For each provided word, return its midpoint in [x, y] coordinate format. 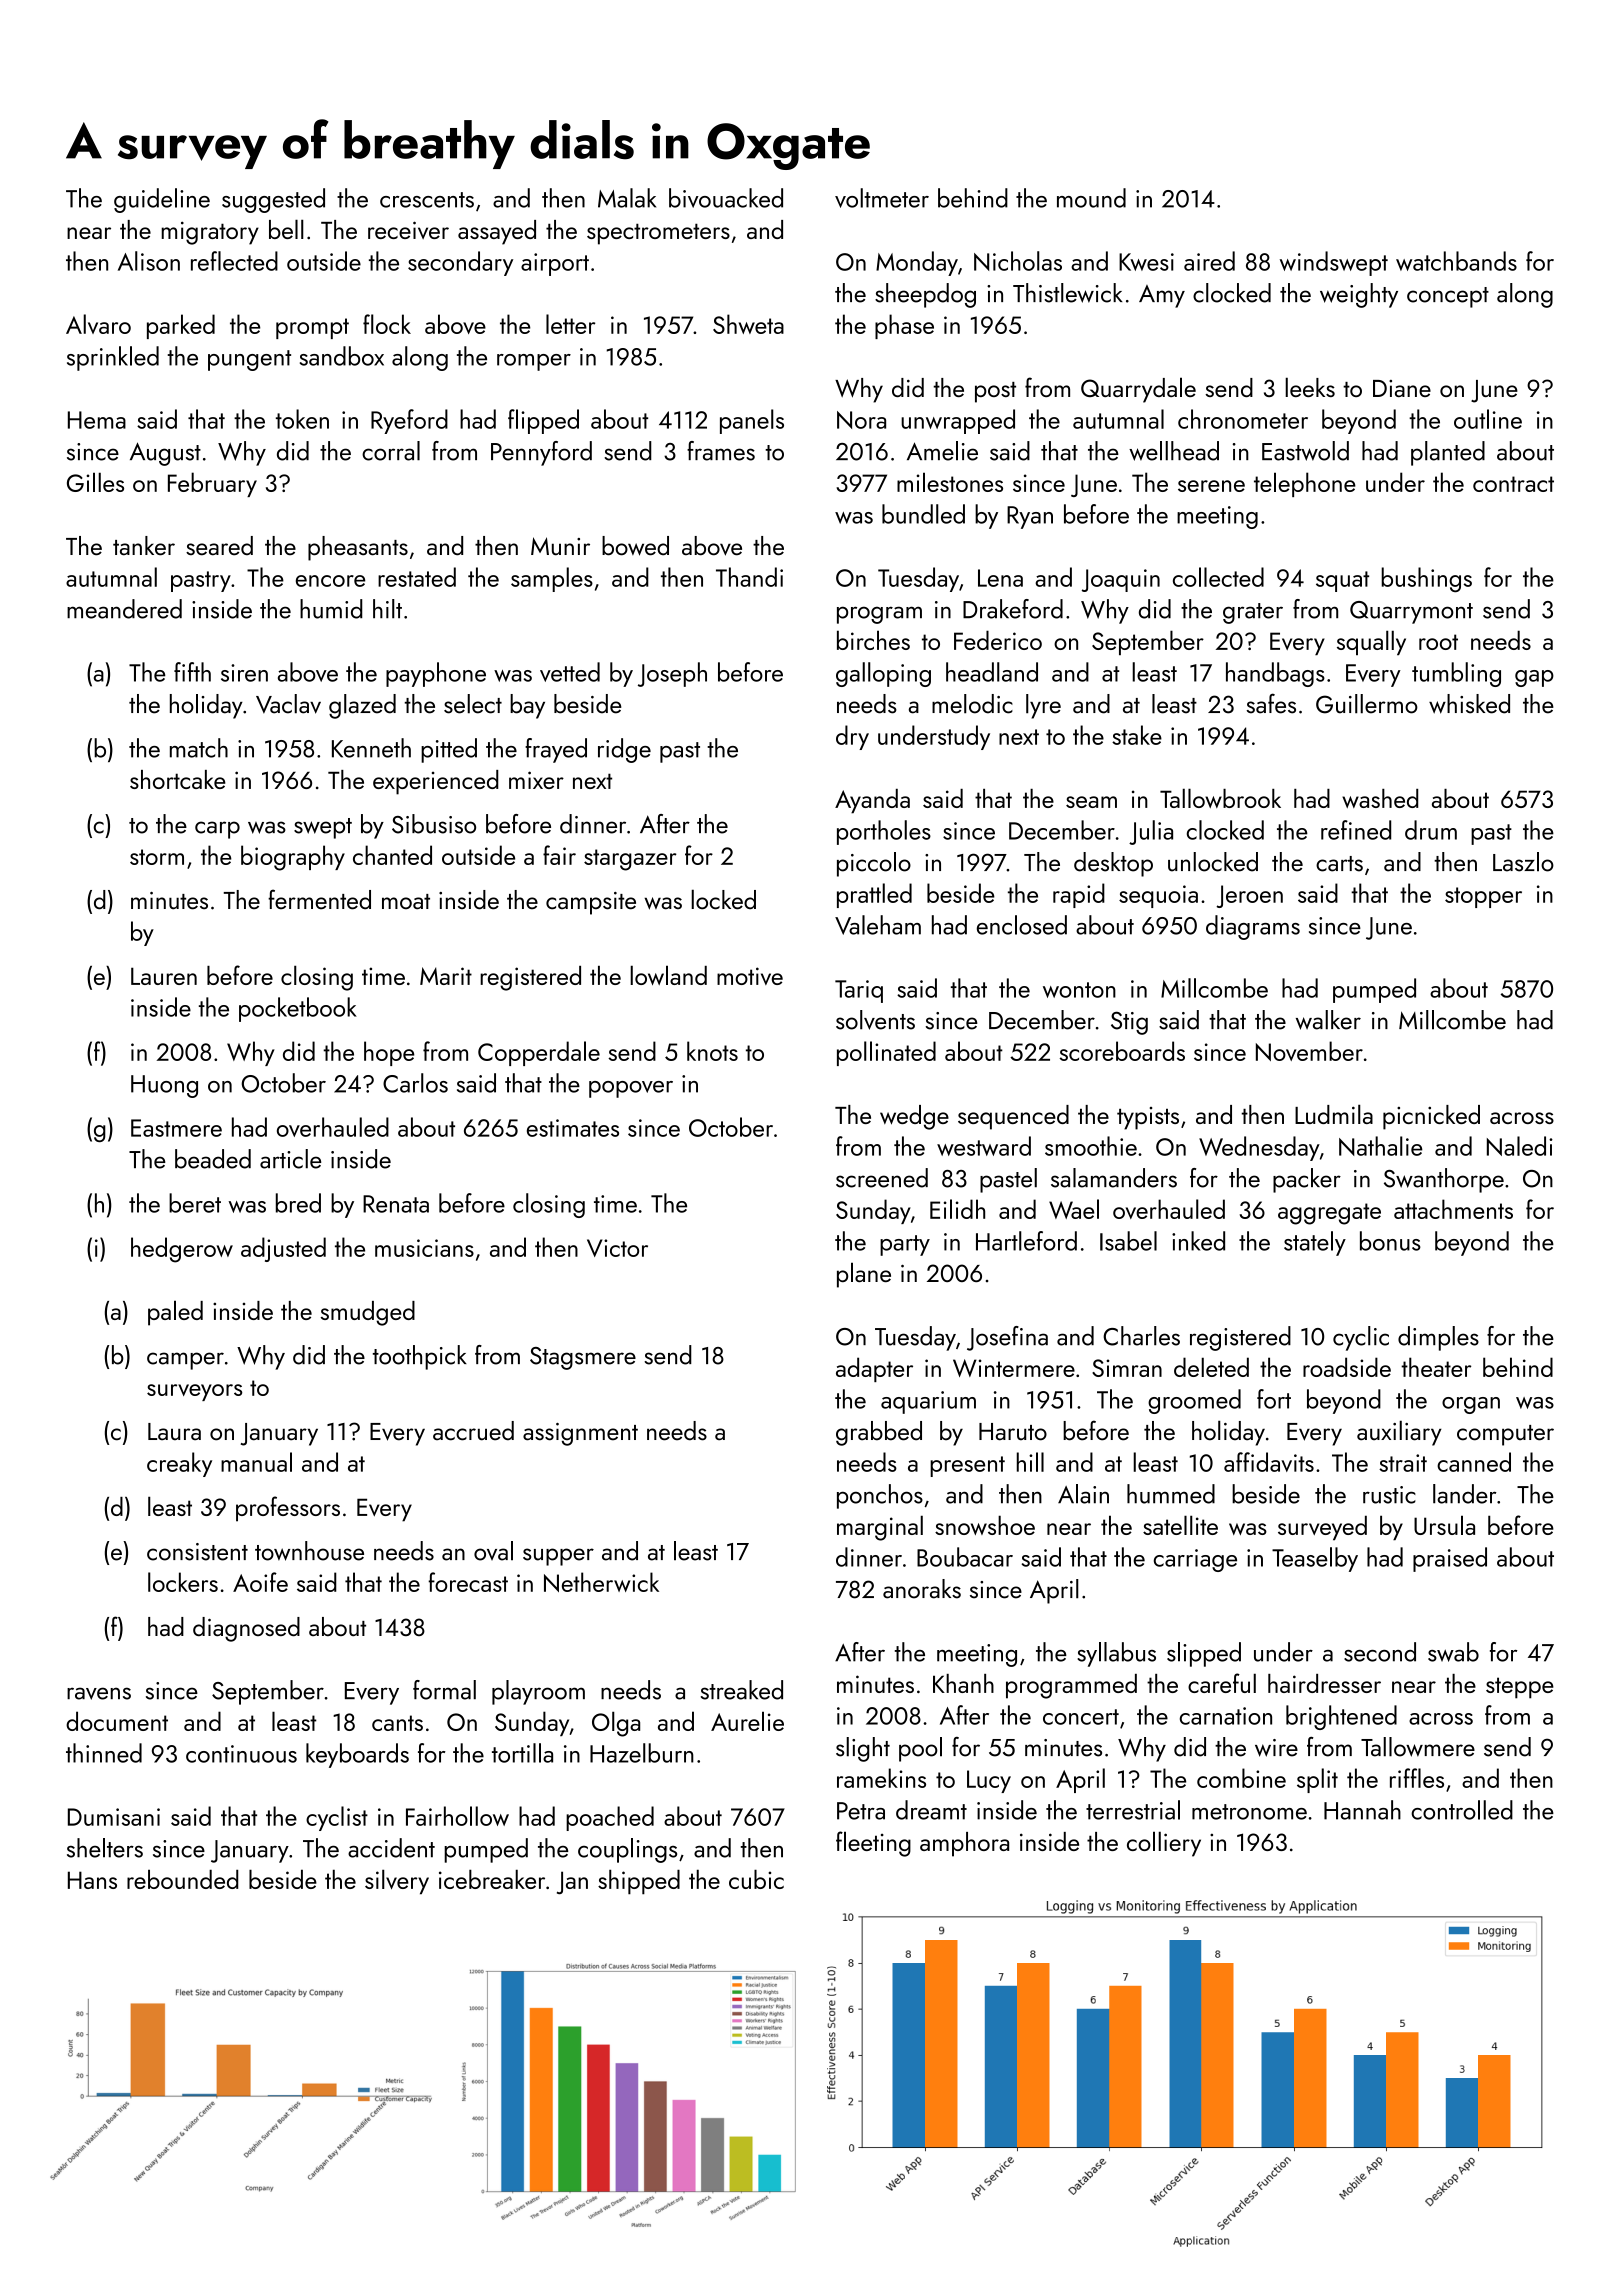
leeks [1310, 387]
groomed [1194, 1401]
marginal [880, 1528]
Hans [92, 1880]
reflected [234, 261]
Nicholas [1018, 261]
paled [175, 1313]
